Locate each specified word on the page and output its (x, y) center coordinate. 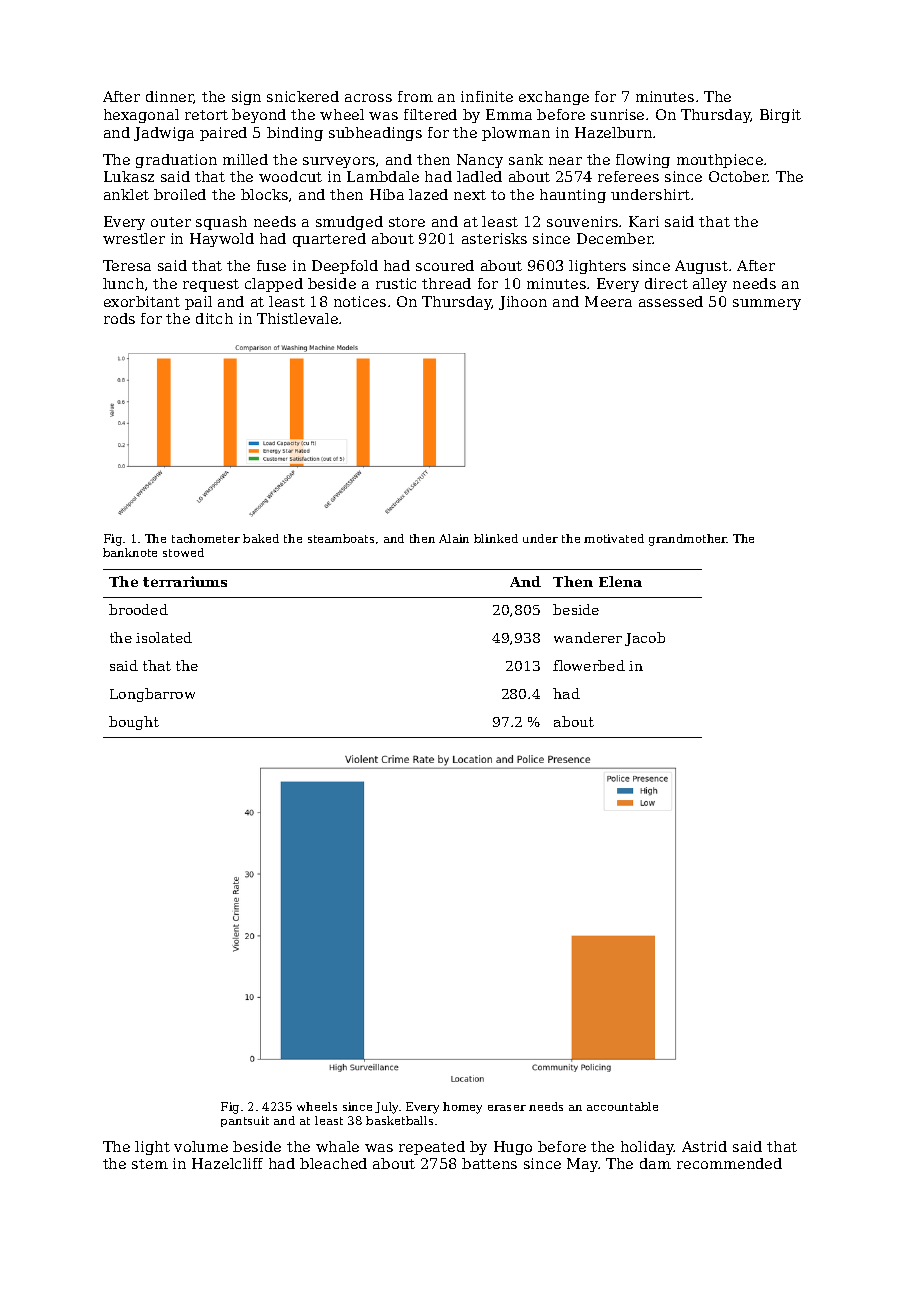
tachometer (206, 538)
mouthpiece (720, 161)
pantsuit (245, 1121)
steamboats (341, 538)
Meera (608, 301)
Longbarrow (152, 695)
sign (246, 98)
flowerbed (589, 665)
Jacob (645, 639)
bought (134, 723)
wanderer (588, 637)
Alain (454, 538)
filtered (430, 114)
